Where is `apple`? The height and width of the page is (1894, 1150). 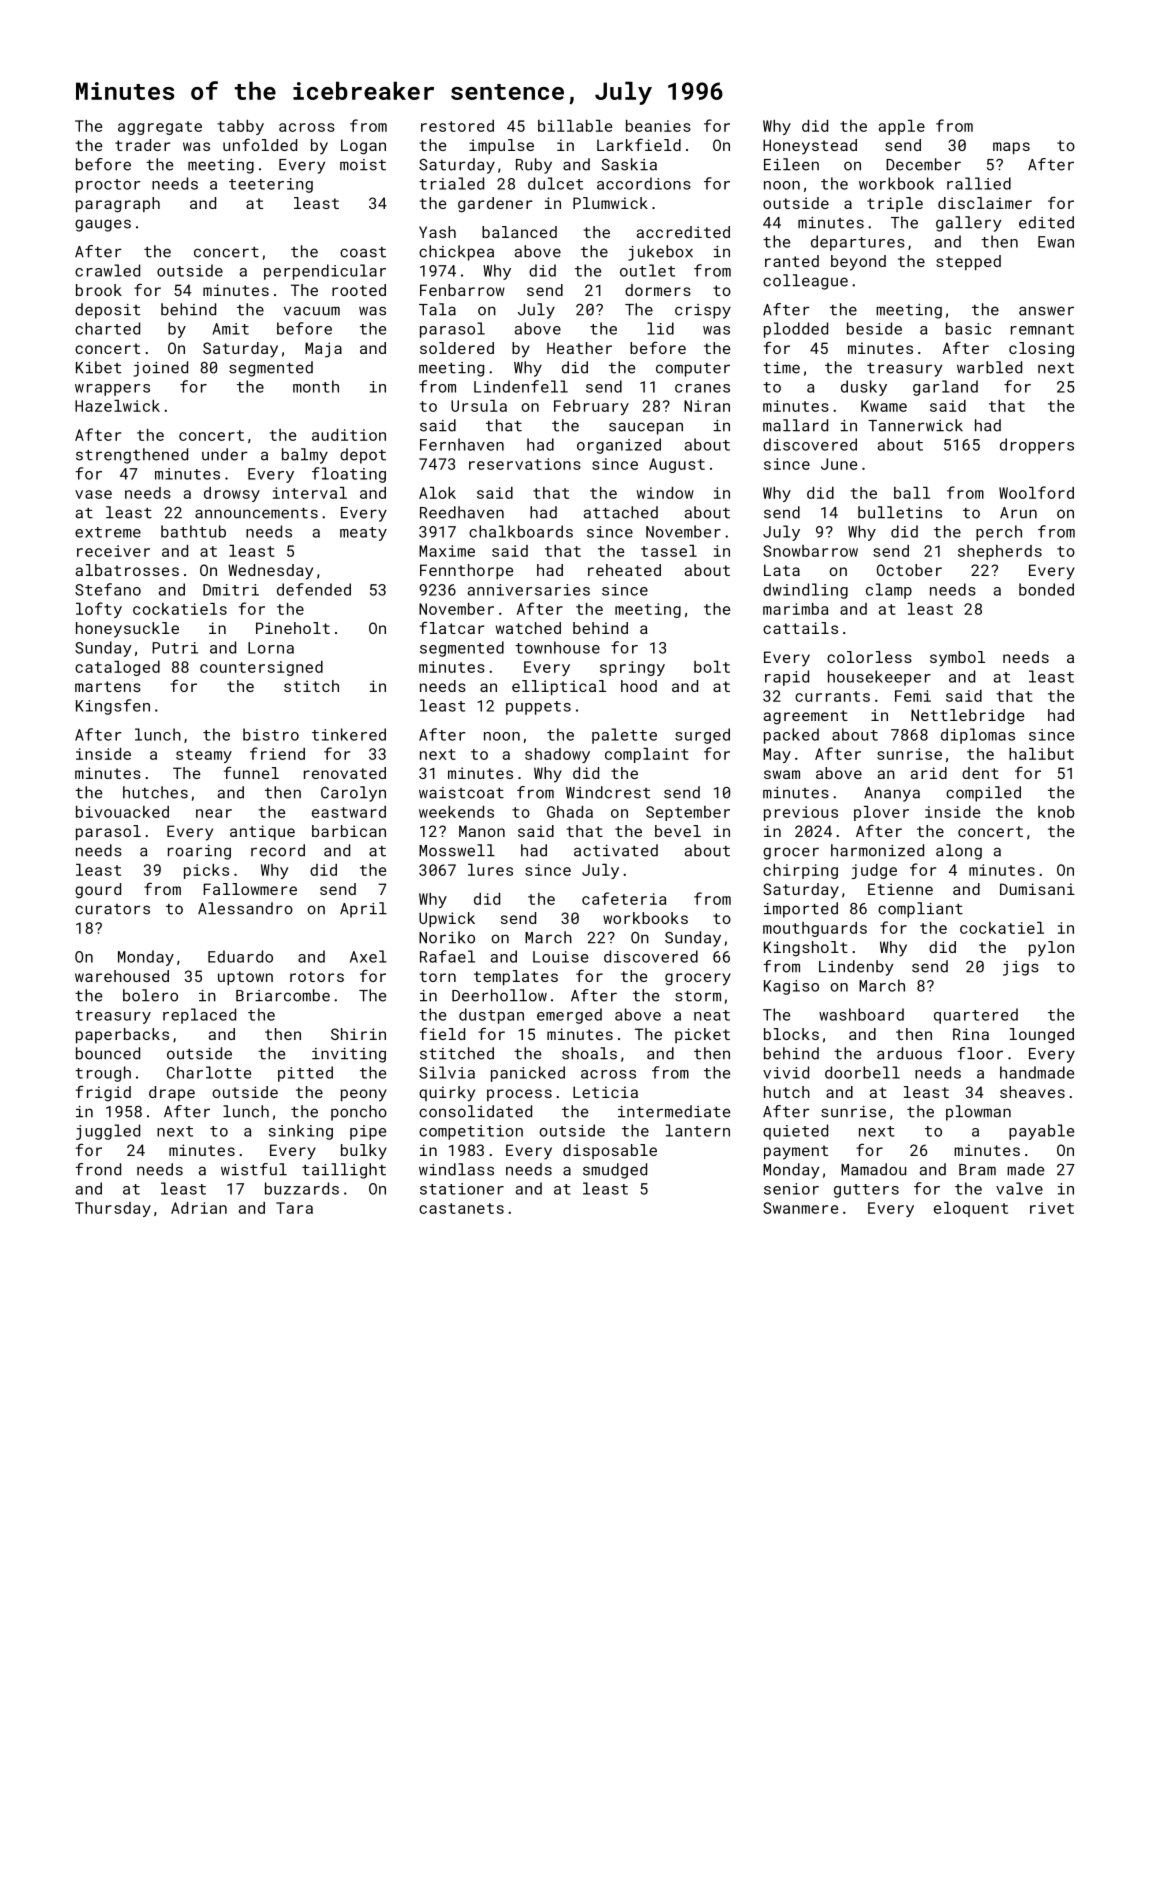
apple is located at coordinates (902, 127).
